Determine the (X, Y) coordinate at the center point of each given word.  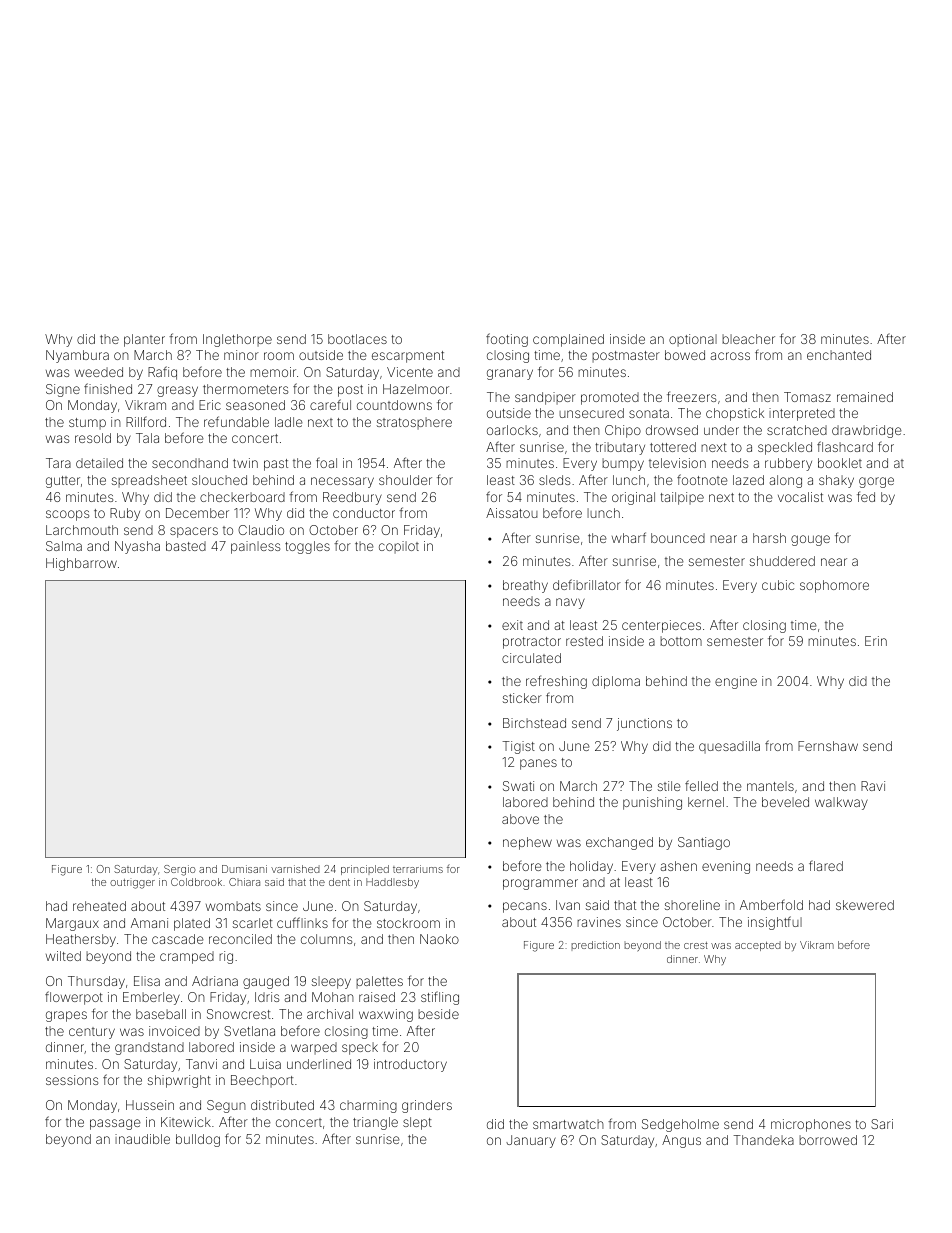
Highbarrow (81, 564)
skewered (865, 905)
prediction (595, 946)
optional (693, 340)
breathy (525, 586)
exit (512, 625)
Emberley (151, 998)
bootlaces (357, 339)
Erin (876, 641)
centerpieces (661, 626)
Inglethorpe (237, 340)
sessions (72, 1080)
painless (255, 547)
